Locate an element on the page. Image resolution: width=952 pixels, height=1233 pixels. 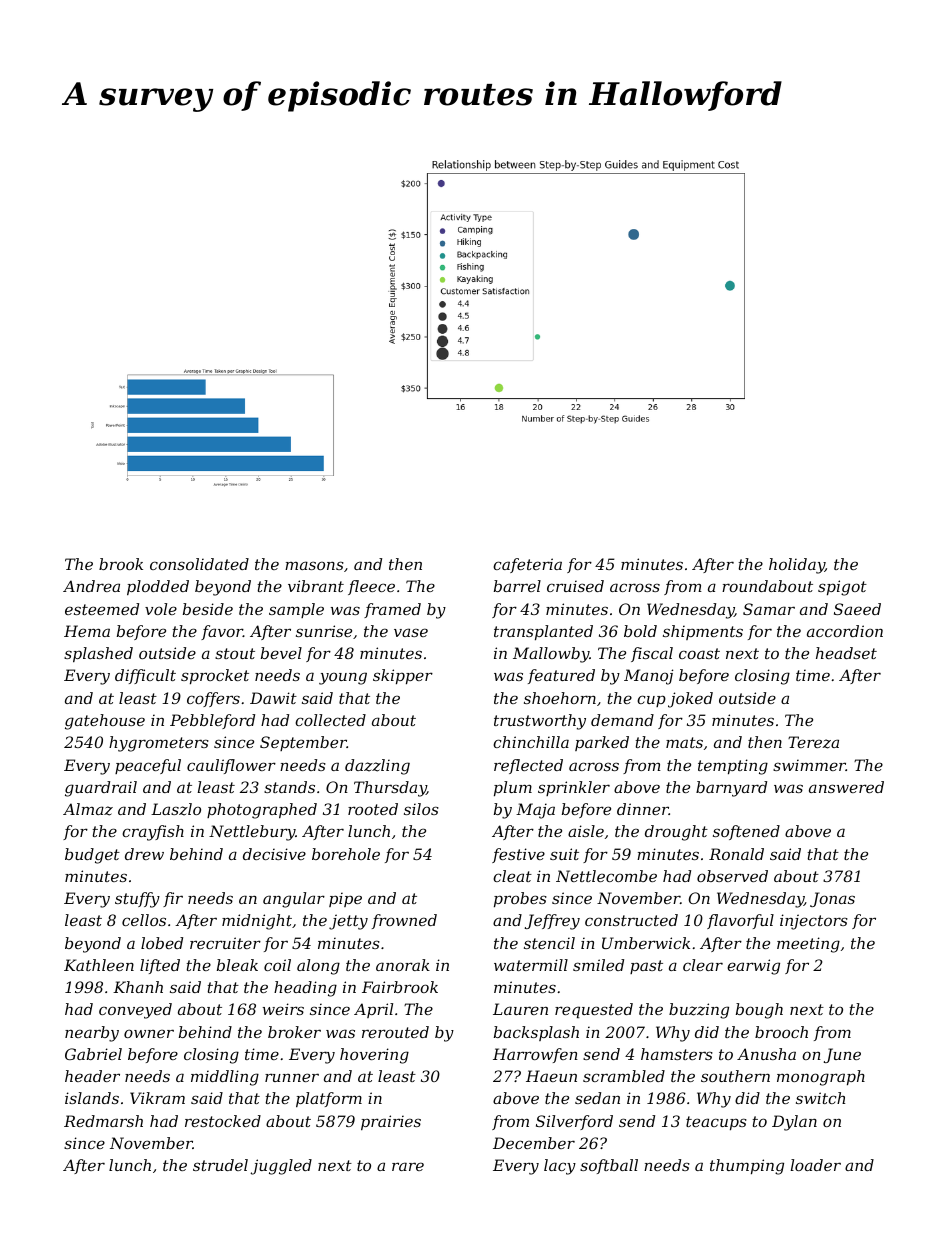
hamsters is located at coordinates (677, 1054).
